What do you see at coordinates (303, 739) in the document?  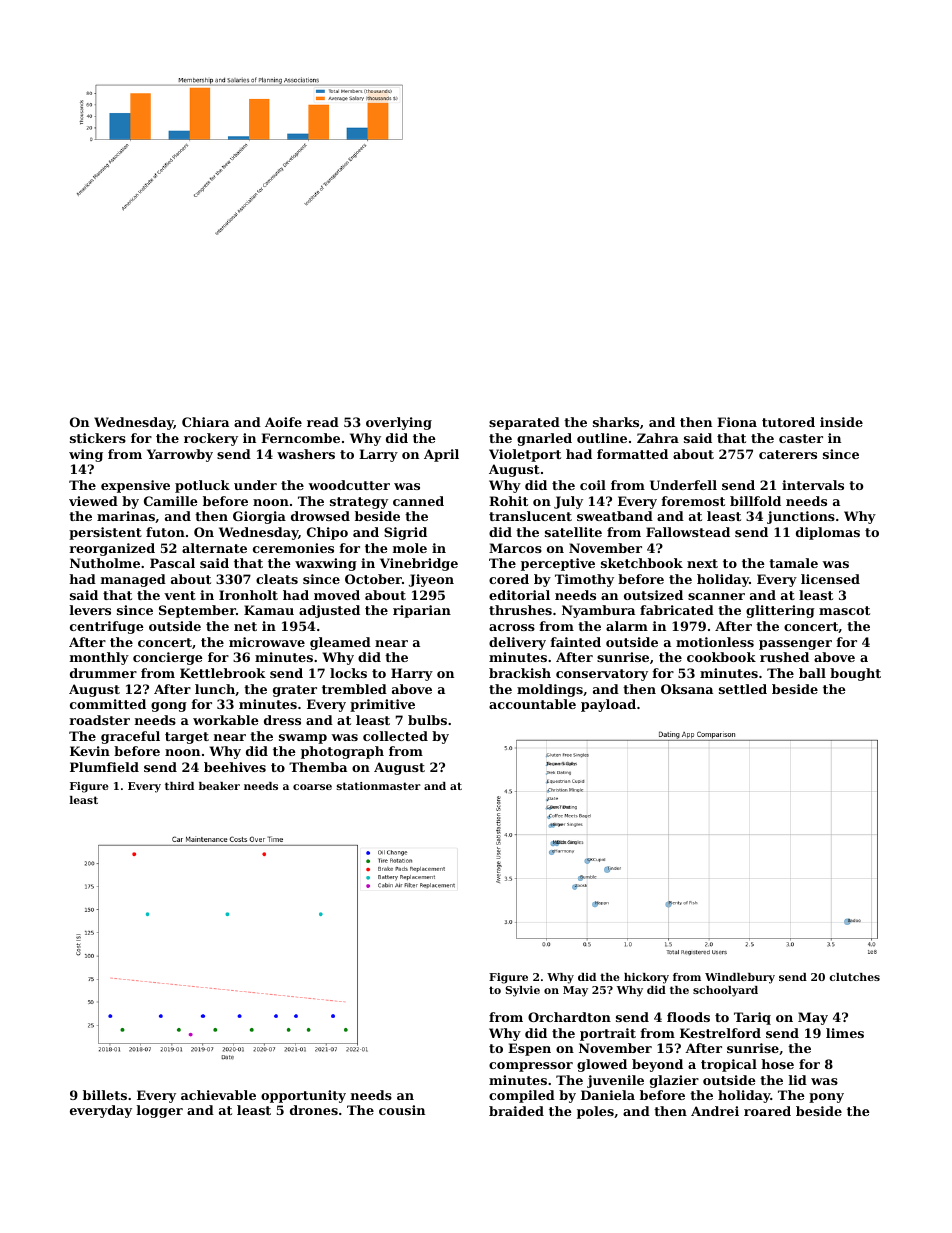 I see `swamp` at bounding box center [303, 739].
